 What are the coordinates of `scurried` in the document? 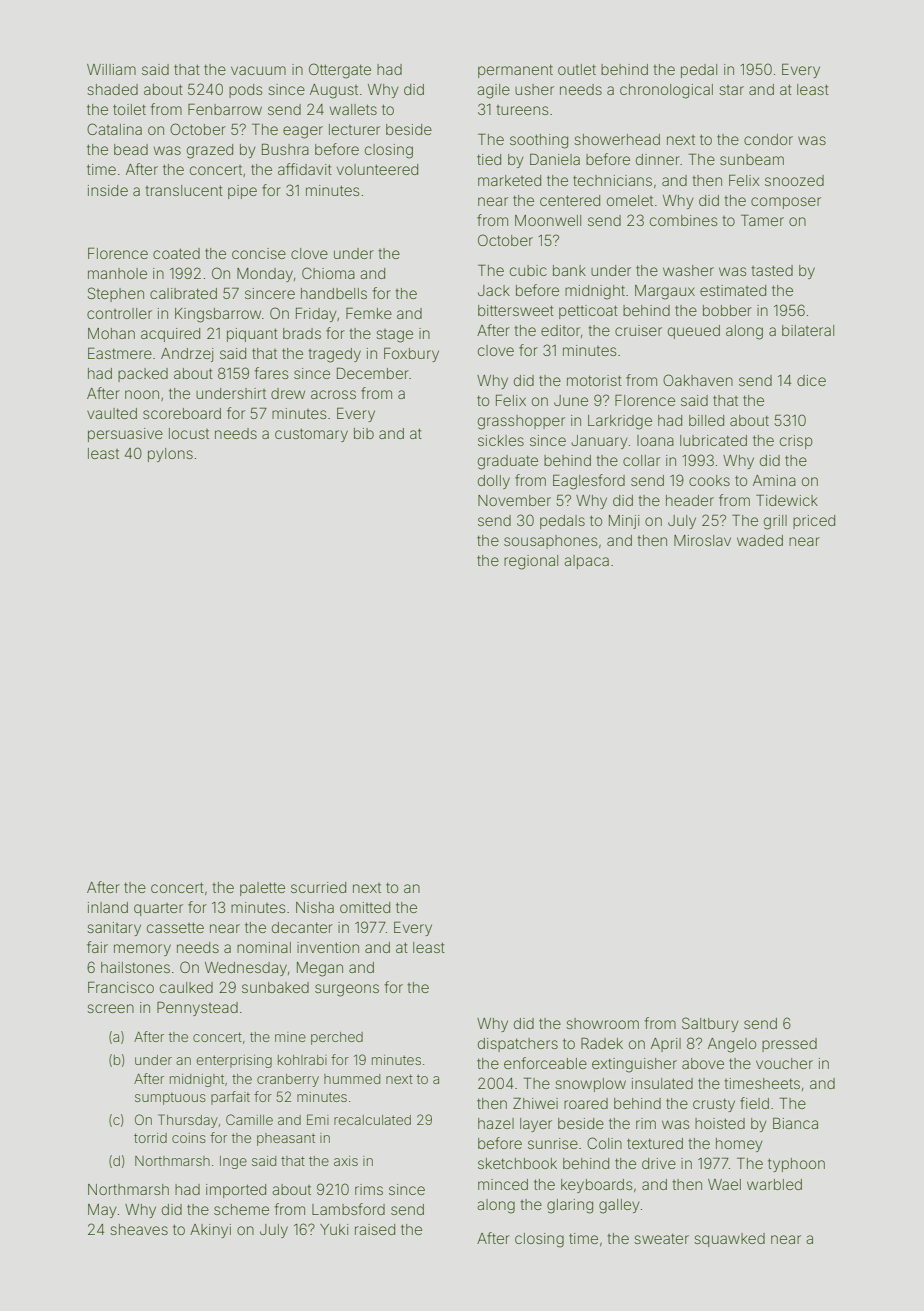 It's located at (318, 887).
